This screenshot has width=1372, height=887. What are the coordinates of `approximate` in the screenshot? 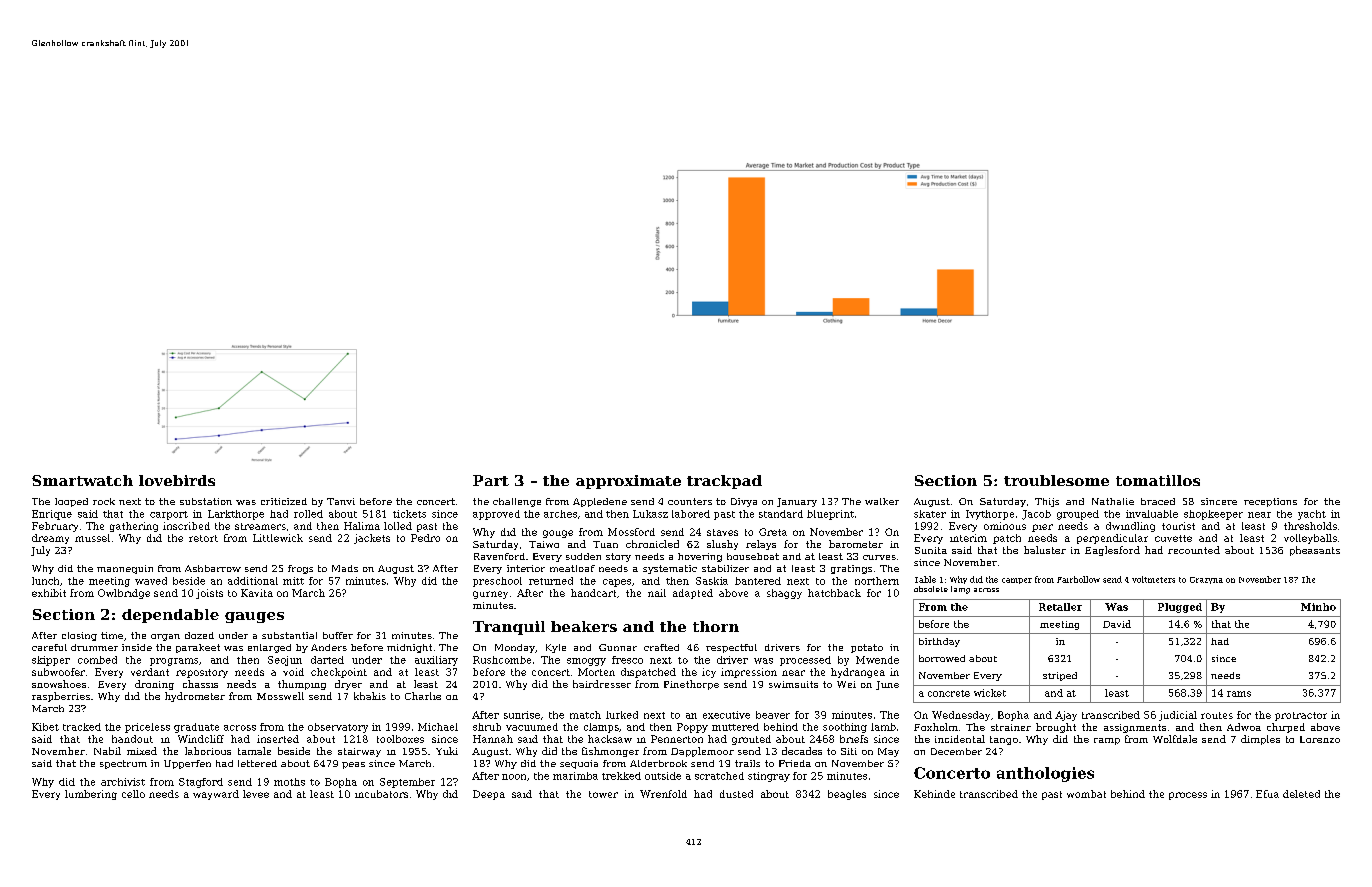 It's located at (628, 482).
